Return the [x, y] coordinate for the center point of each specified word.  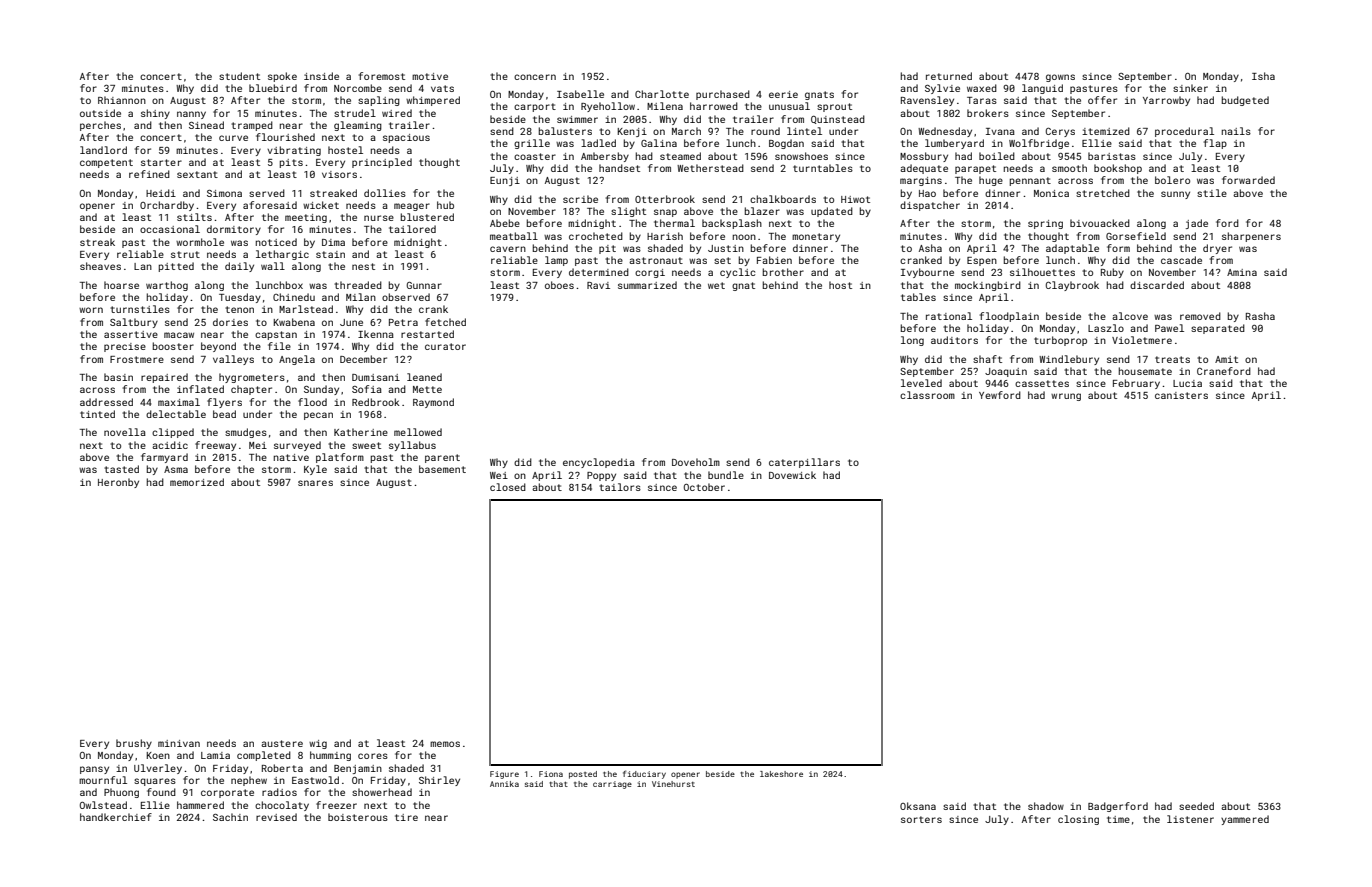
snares [315, 483]
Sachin [230, 817]
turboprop [1060, 341]
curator [445, 346]
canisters [1181, 395]
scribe [580, 199]
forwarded [1248, 180]
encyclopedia [599, 463]
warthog [167, 286]
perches [100, 126]
